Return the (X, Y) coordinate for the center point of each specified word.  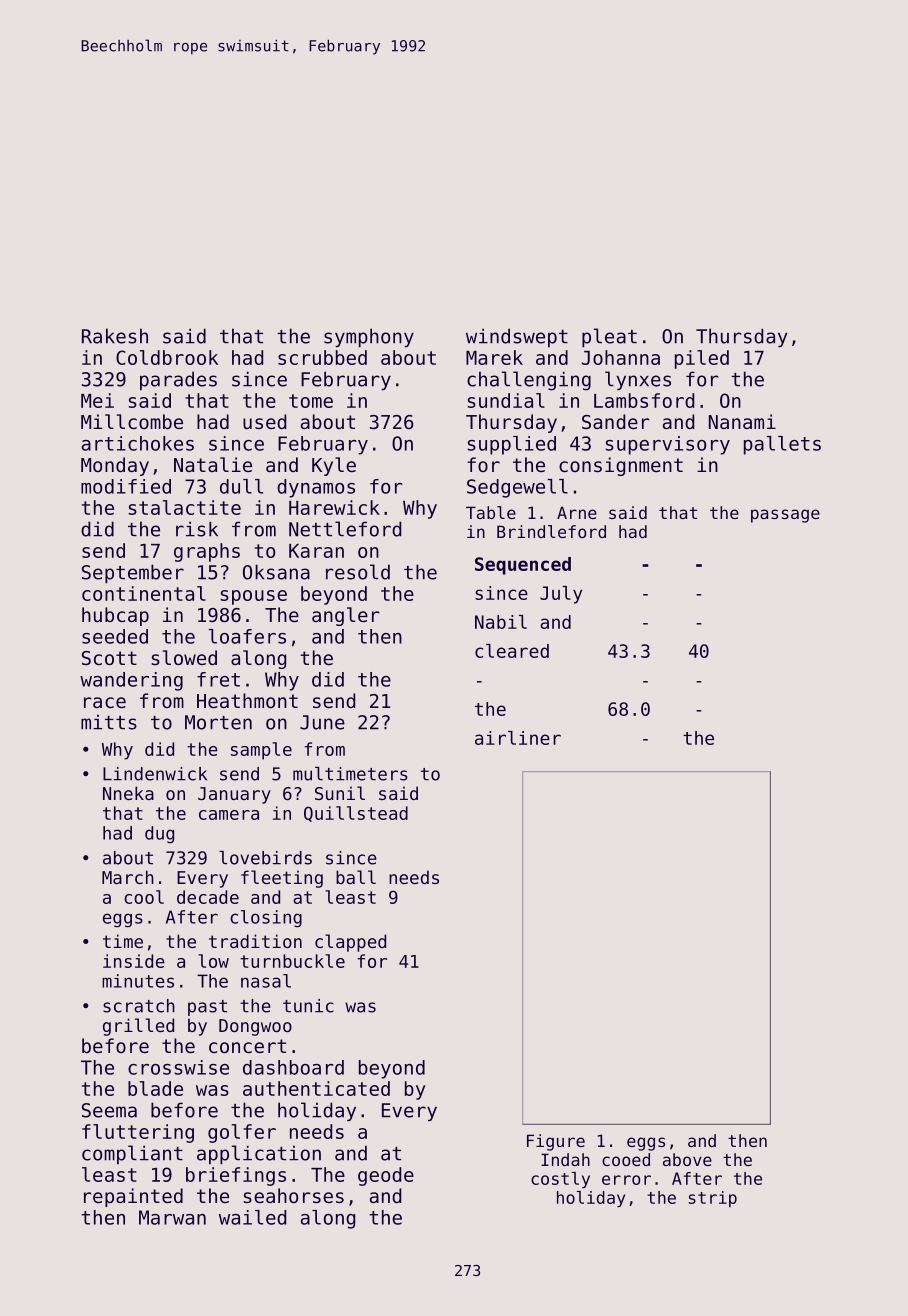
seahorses (293, 1195)
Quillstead (356, 814)
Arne (577, 512)
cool (144, 897)
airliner (518, 738)
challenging (529, 381)
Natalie (213, 464)
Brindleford (551, 531)
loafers (247, 636)
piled (702, 359)
